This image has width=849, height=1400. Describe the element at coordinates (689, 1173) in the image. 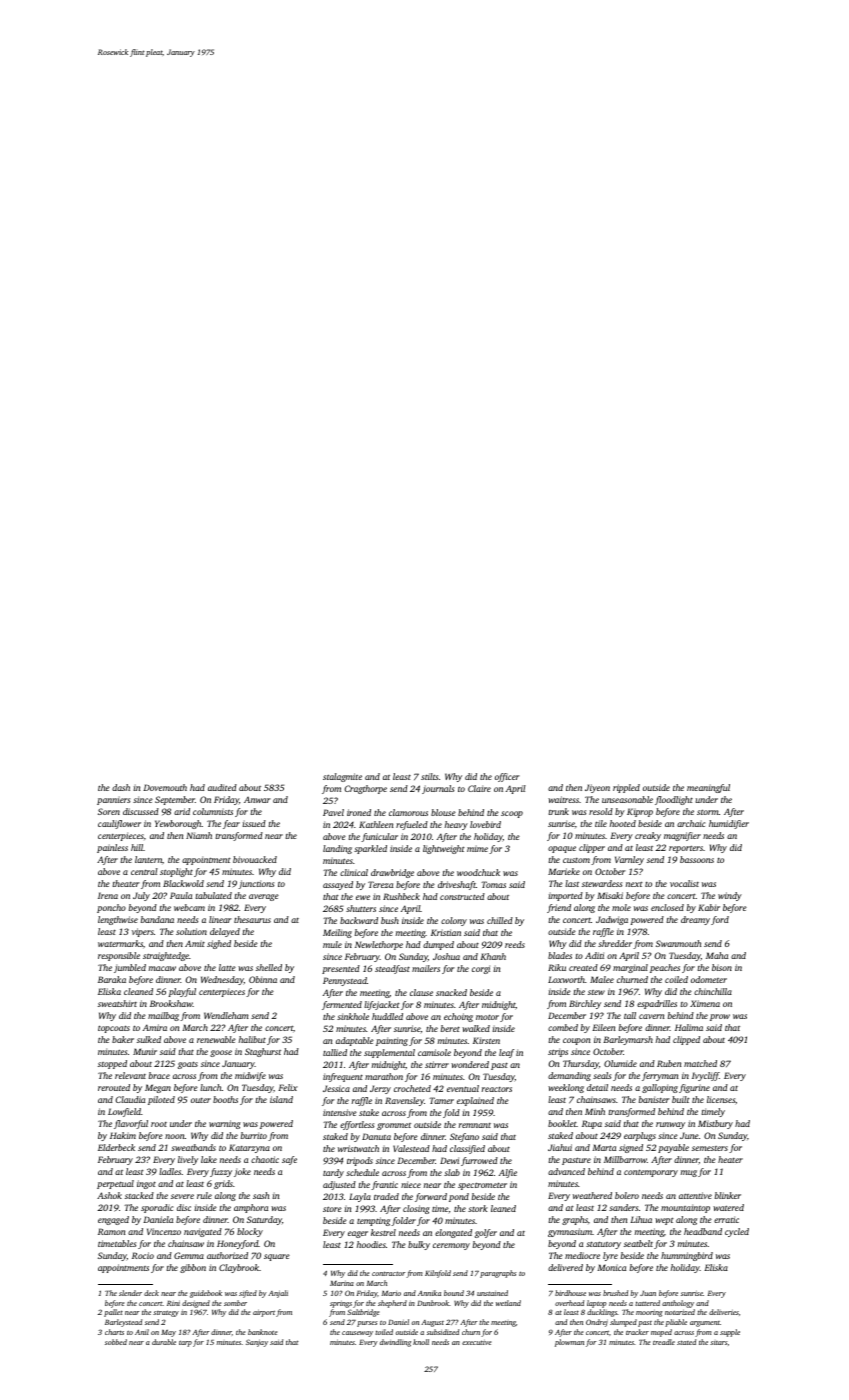

I see `mug` at that location.
